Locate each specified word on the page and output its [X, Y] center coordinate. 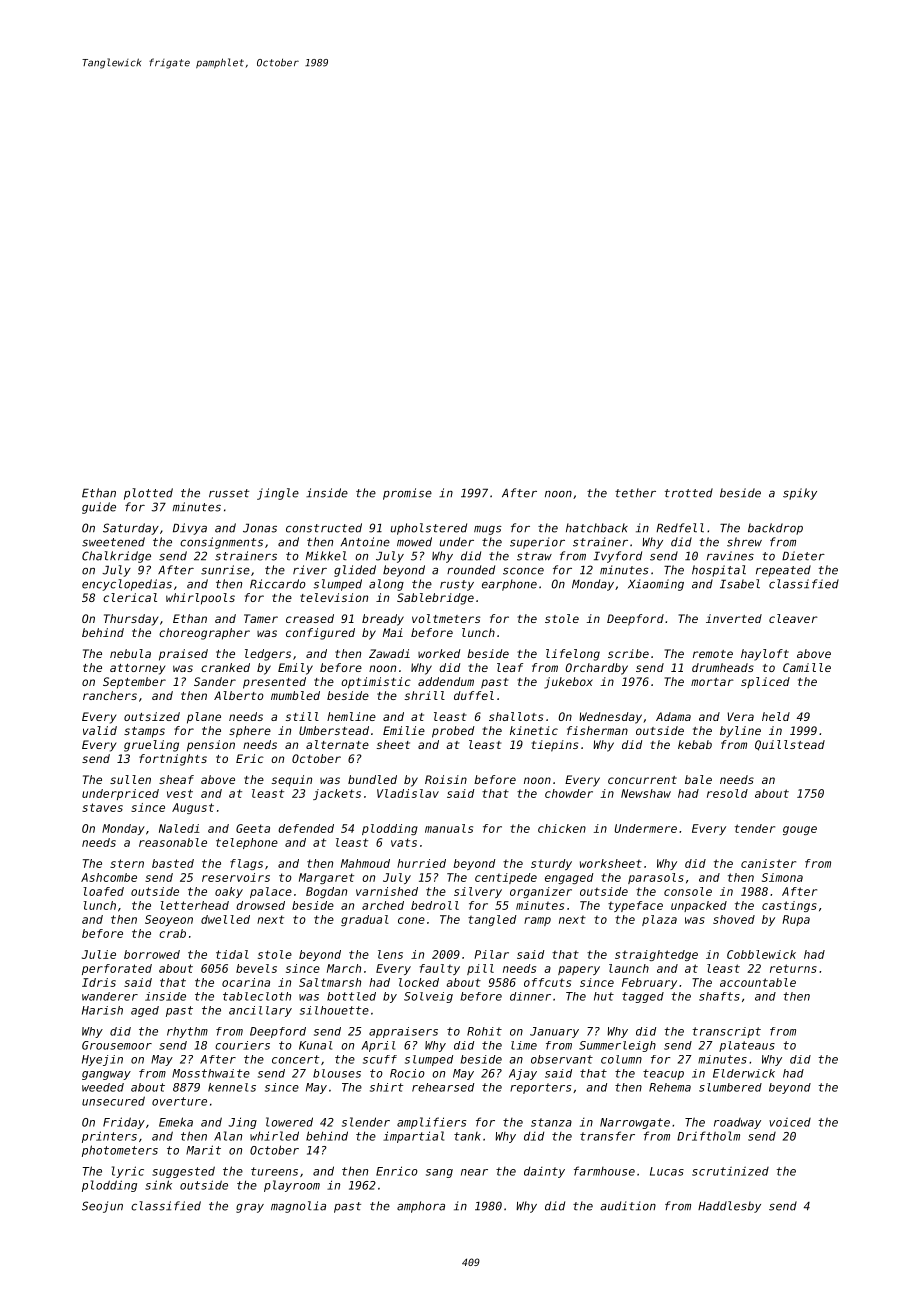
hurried [421, 863]
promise [407, 494]
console [688, 891]
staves [102, 807]
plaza [659, 920]
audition [628, 1206]
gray [250, 1208]
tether [635, 493]
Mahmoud [365, 863]
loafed [103, 891]
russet [229, 493]
